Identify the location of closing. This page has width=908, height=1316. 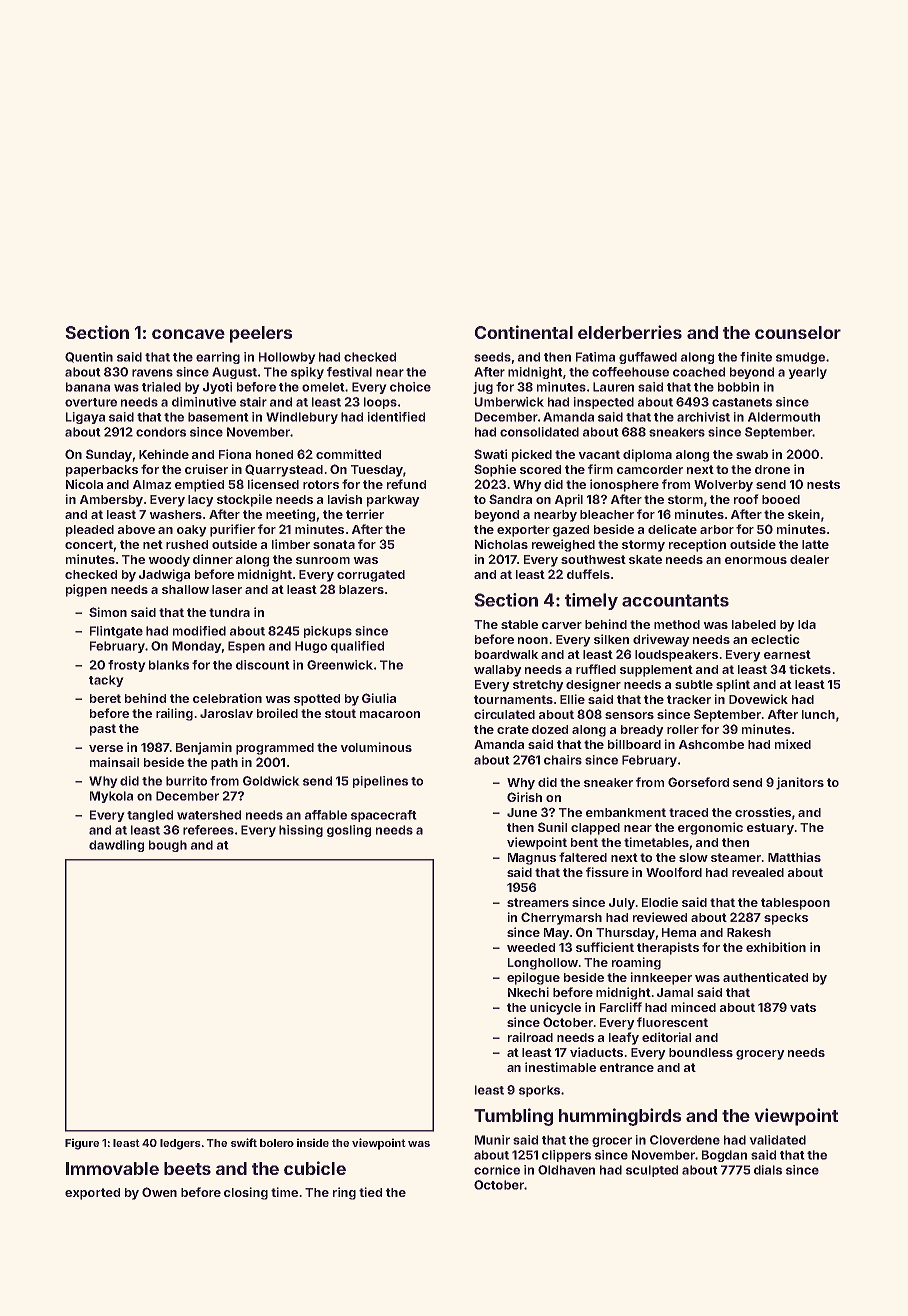
(246, 1193).
